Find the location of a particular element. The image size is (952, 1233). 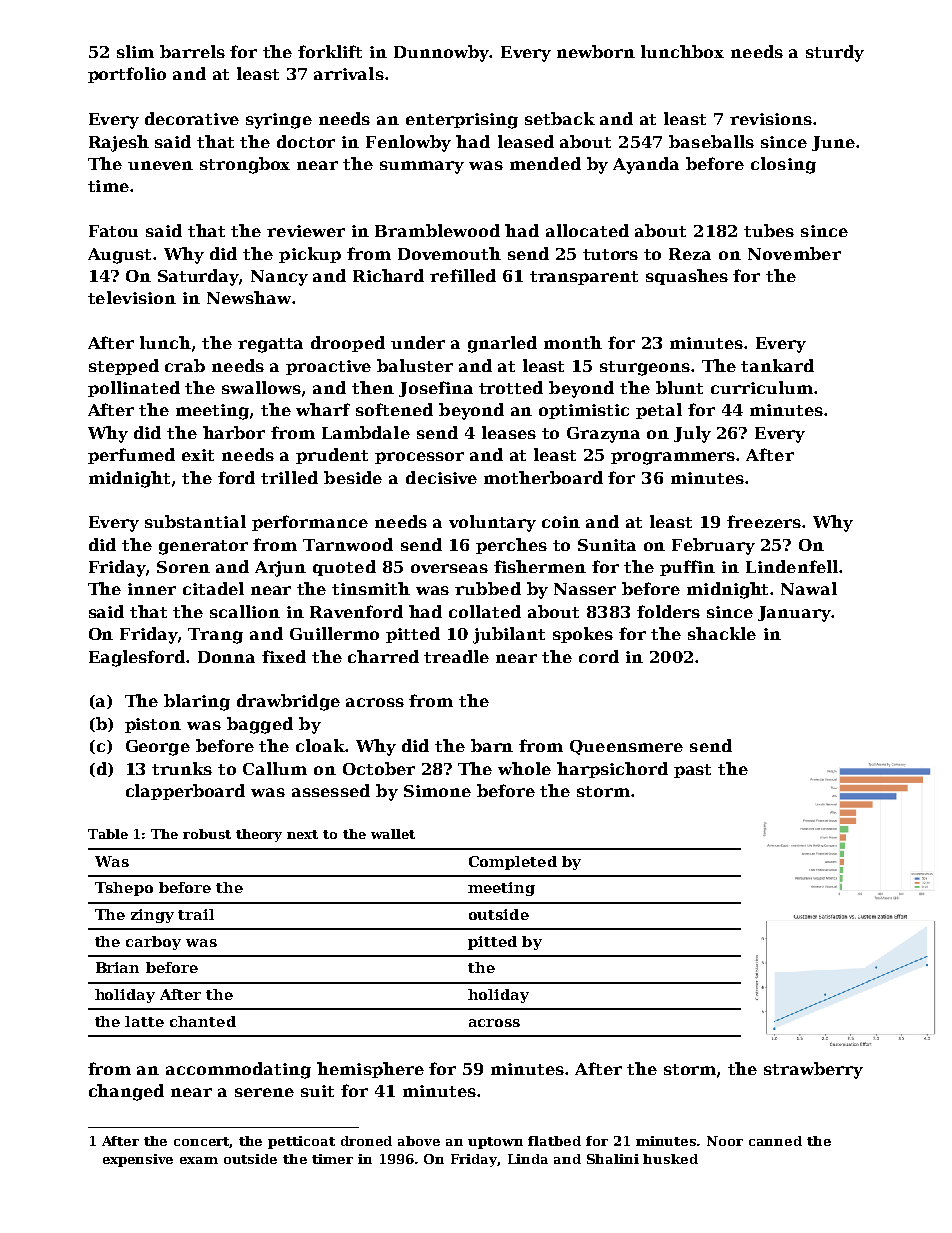

canned is located at coordinates (775, 1141).
